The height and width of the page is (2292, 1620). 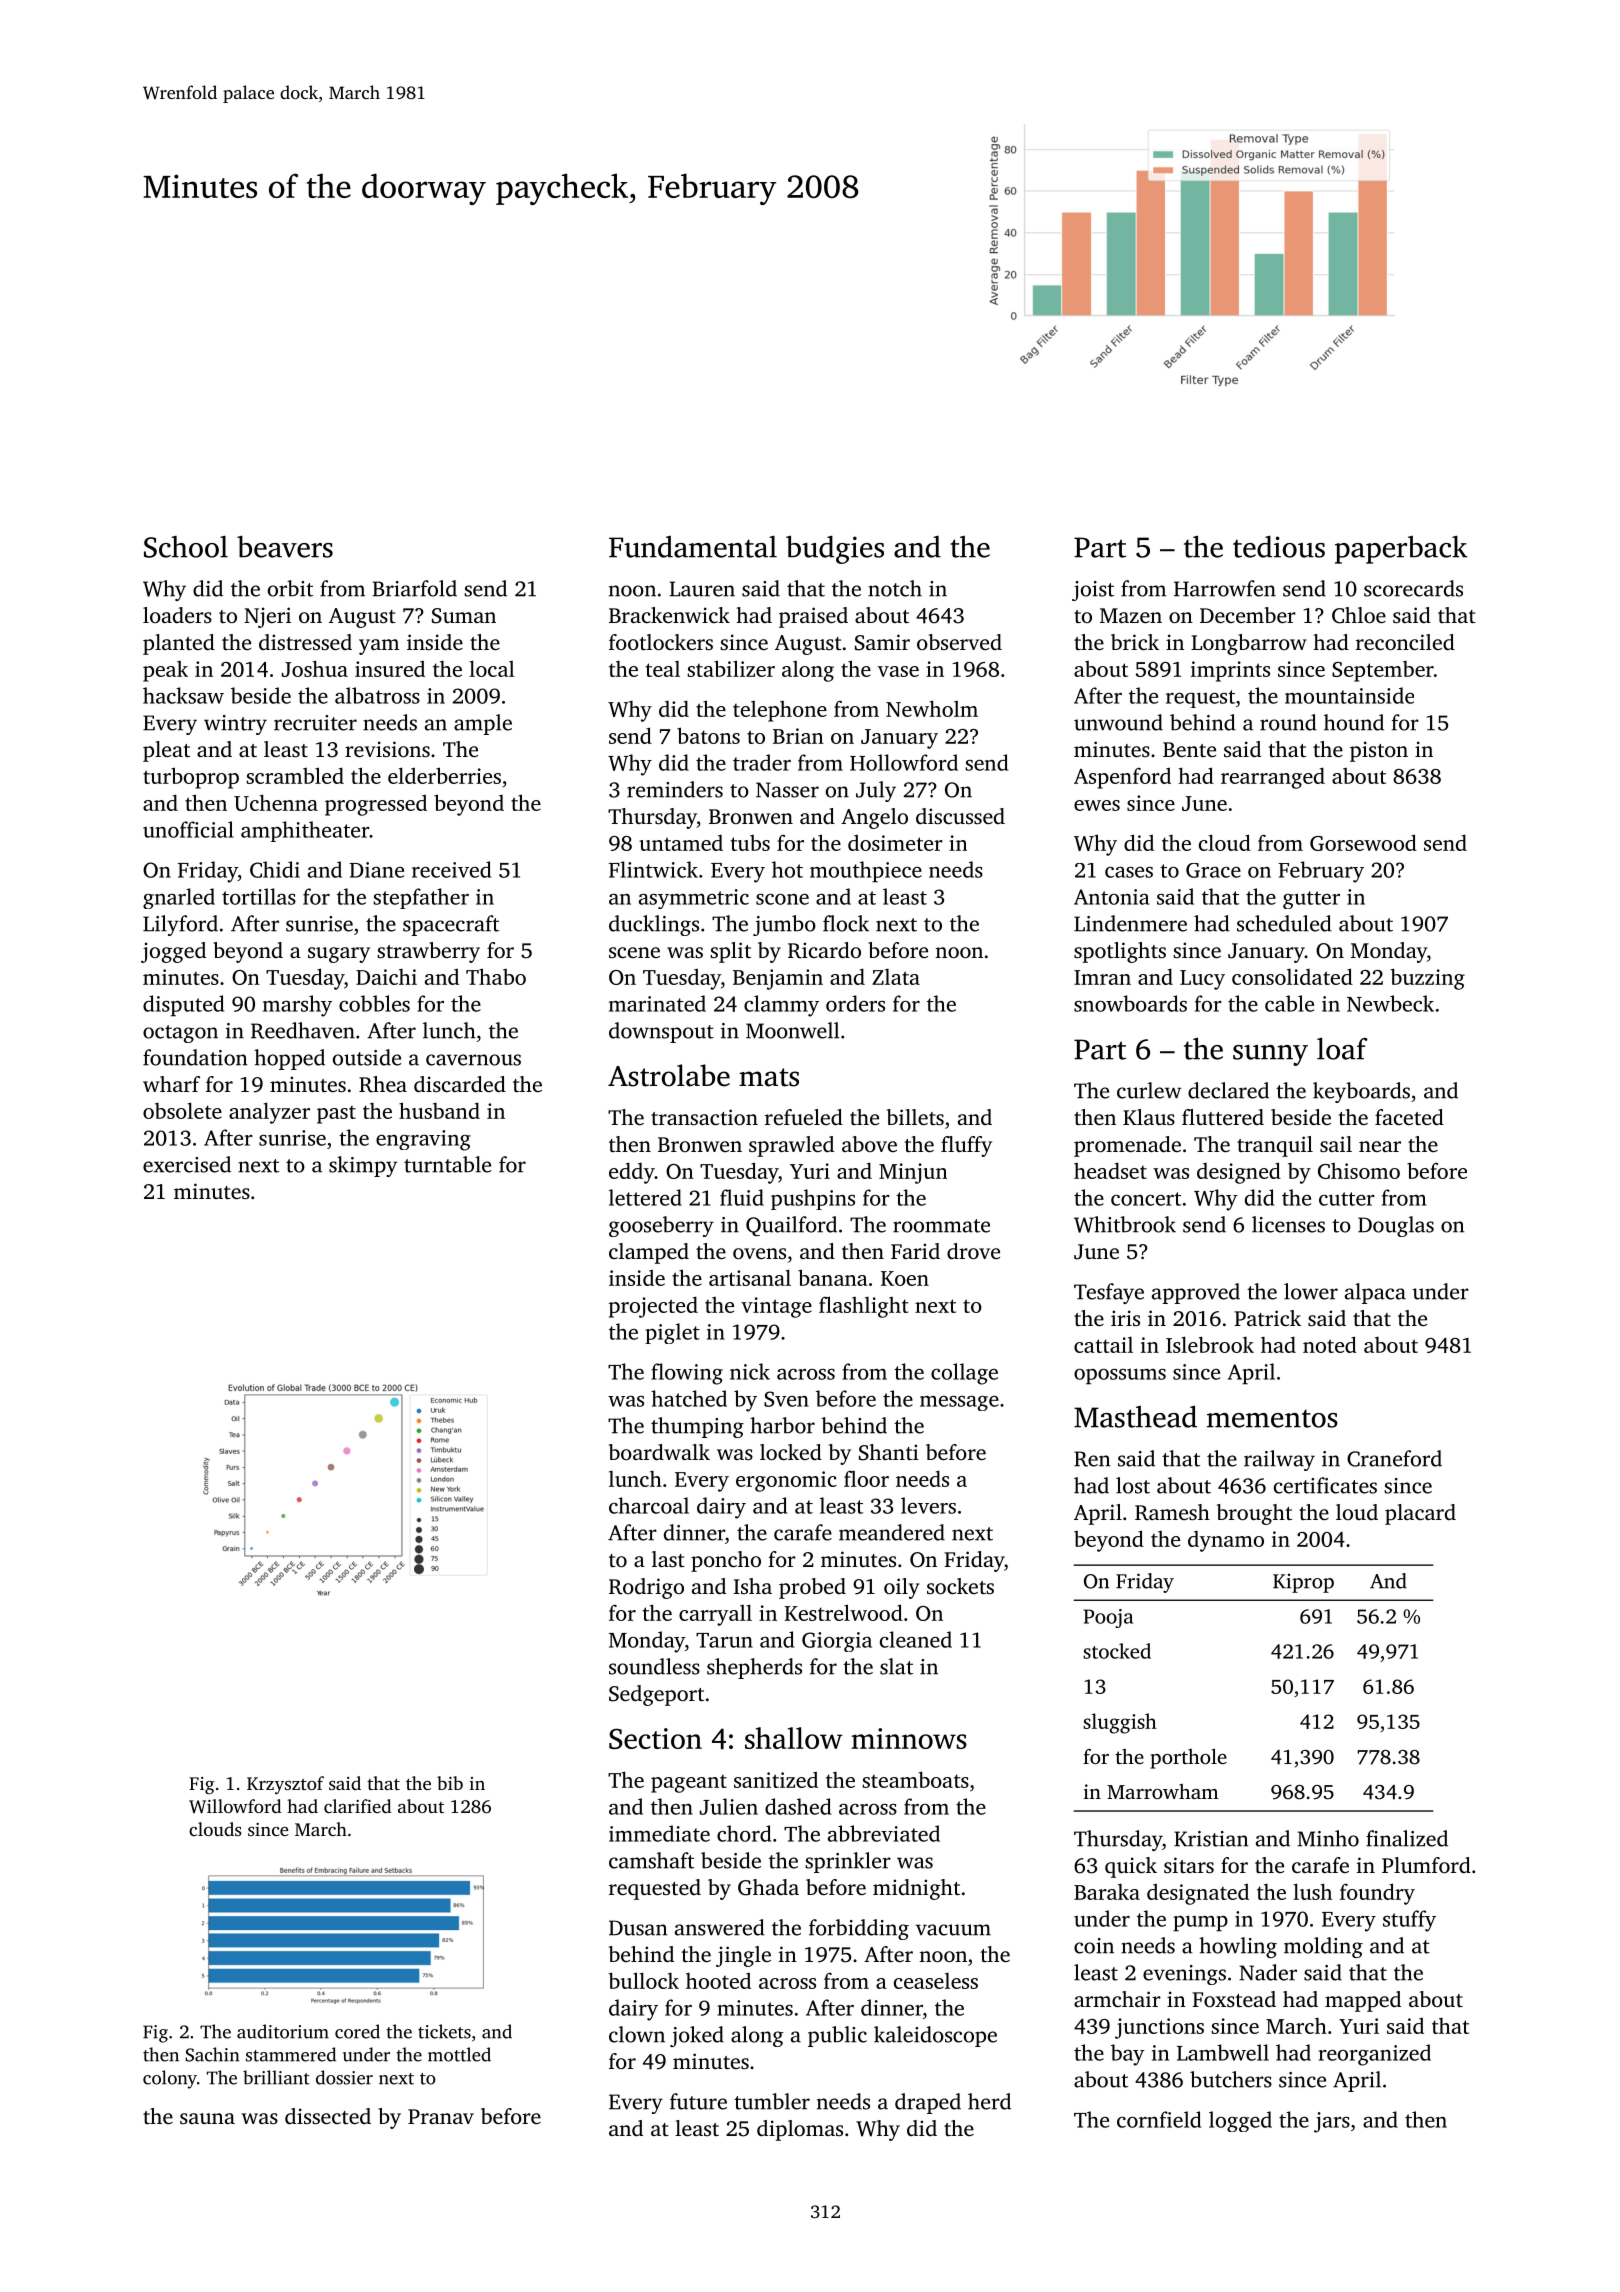 I want to click on wharf, so click(x=171, y=1084).
